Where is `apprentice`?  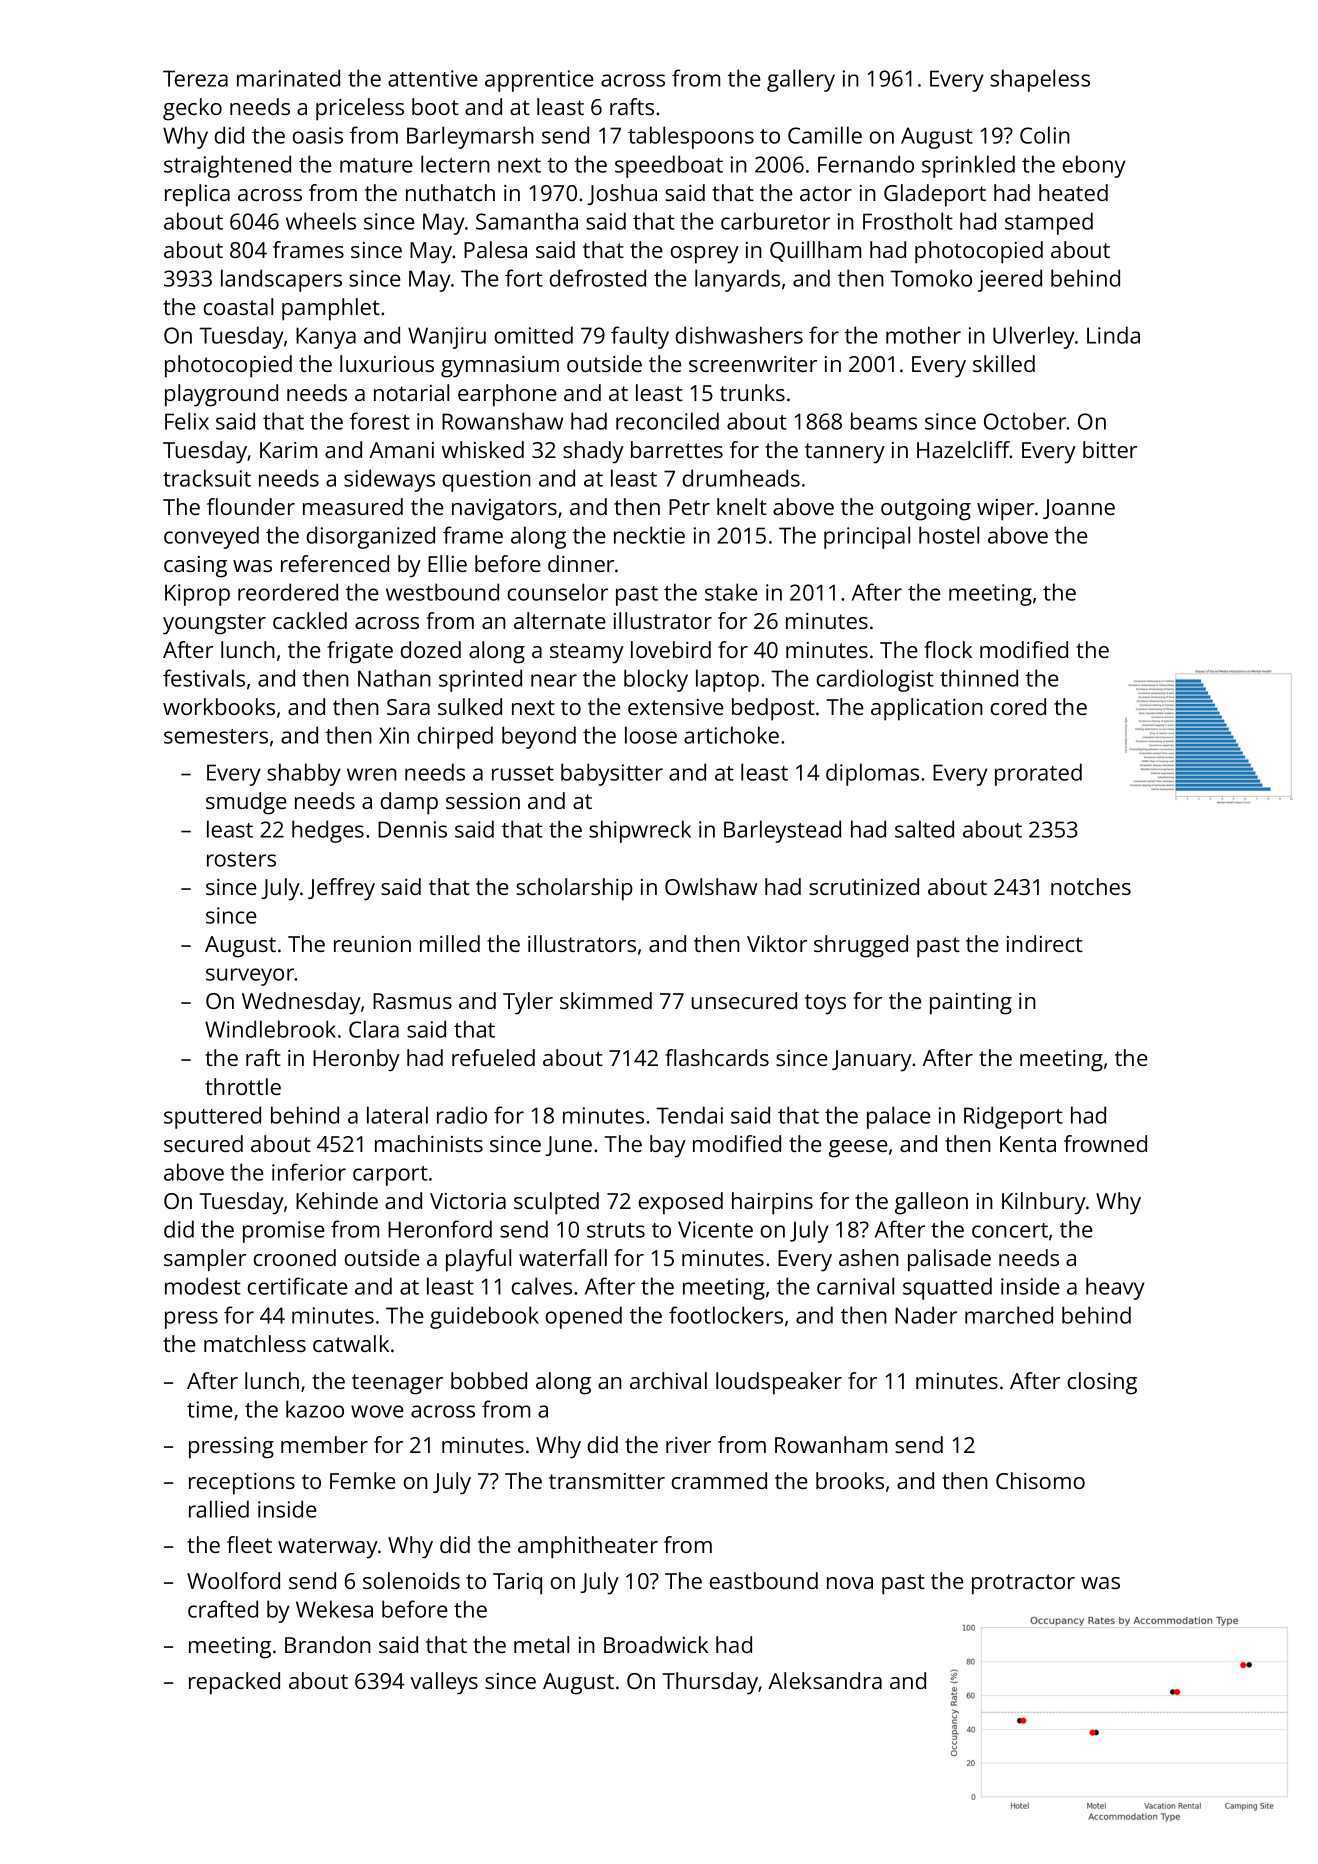
apprentice is located at coordinates (539, 81).
